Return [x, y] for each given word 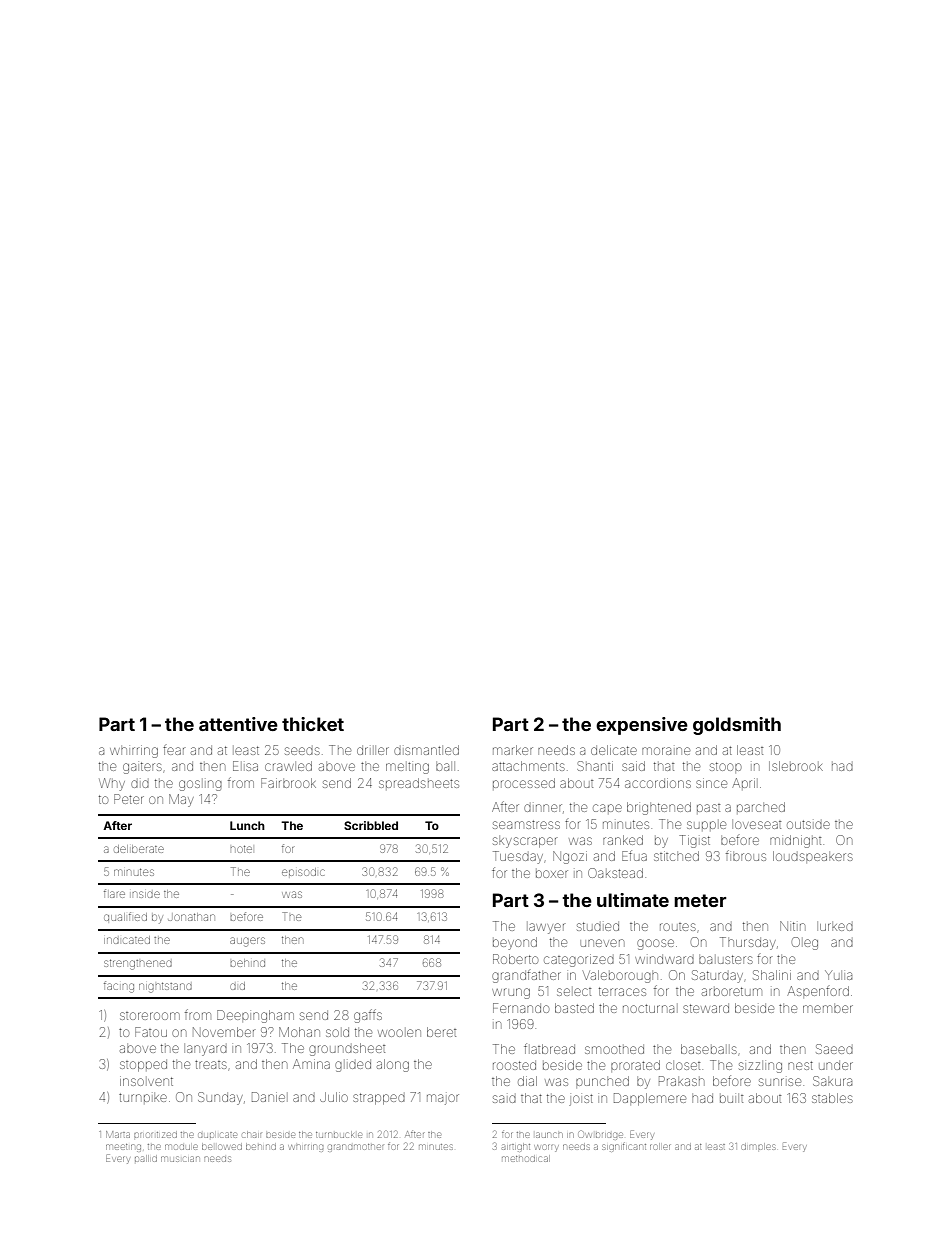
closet [683, 1066]
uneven [602, 943]
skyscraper [525, 842]
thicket [313, 724]
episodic [303, 872]
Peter [129, 799]
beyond [515, 943]
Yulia [838, 975]
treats [211, 1064]
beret [441, 1032]
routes [678, 927]
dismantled [426, 750]
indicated [127, 940]
